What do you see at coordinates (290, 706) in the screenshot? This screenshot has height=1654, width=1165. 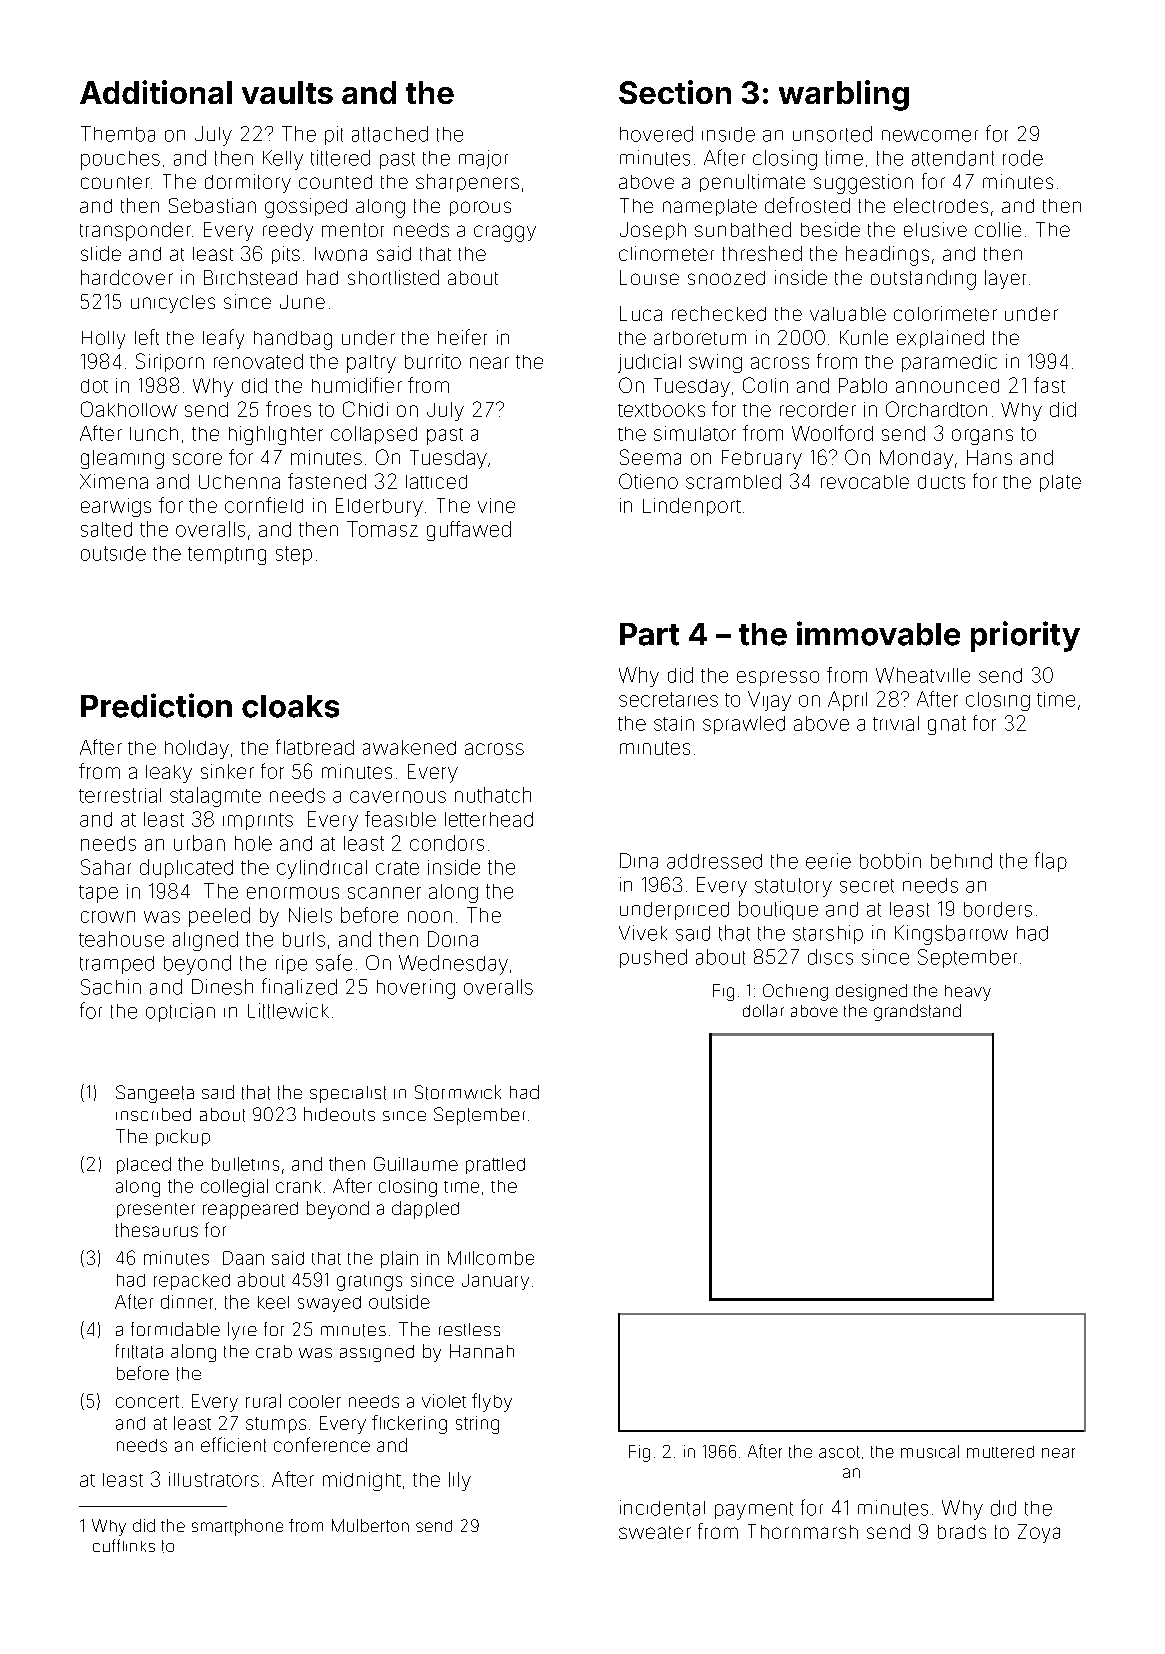 I see `cloaks` at bounding box center [290, 706].
